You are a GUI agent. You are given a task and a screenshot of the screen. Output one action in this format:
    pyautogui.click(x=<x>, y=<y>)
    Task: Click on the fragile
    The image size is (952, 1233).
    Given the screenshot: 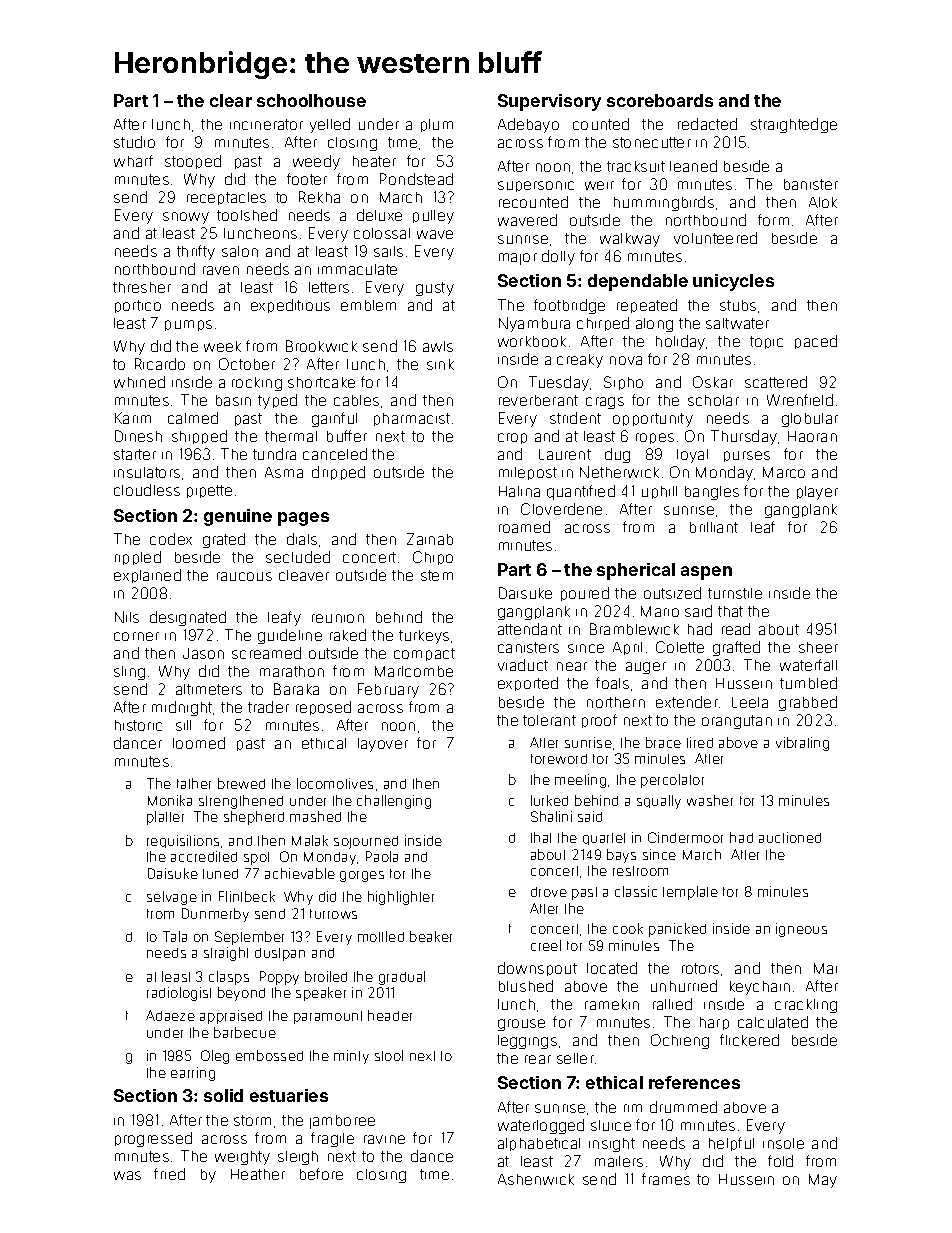 What is the action you would take?
    pyautogui.click(x=332, y=1139)
